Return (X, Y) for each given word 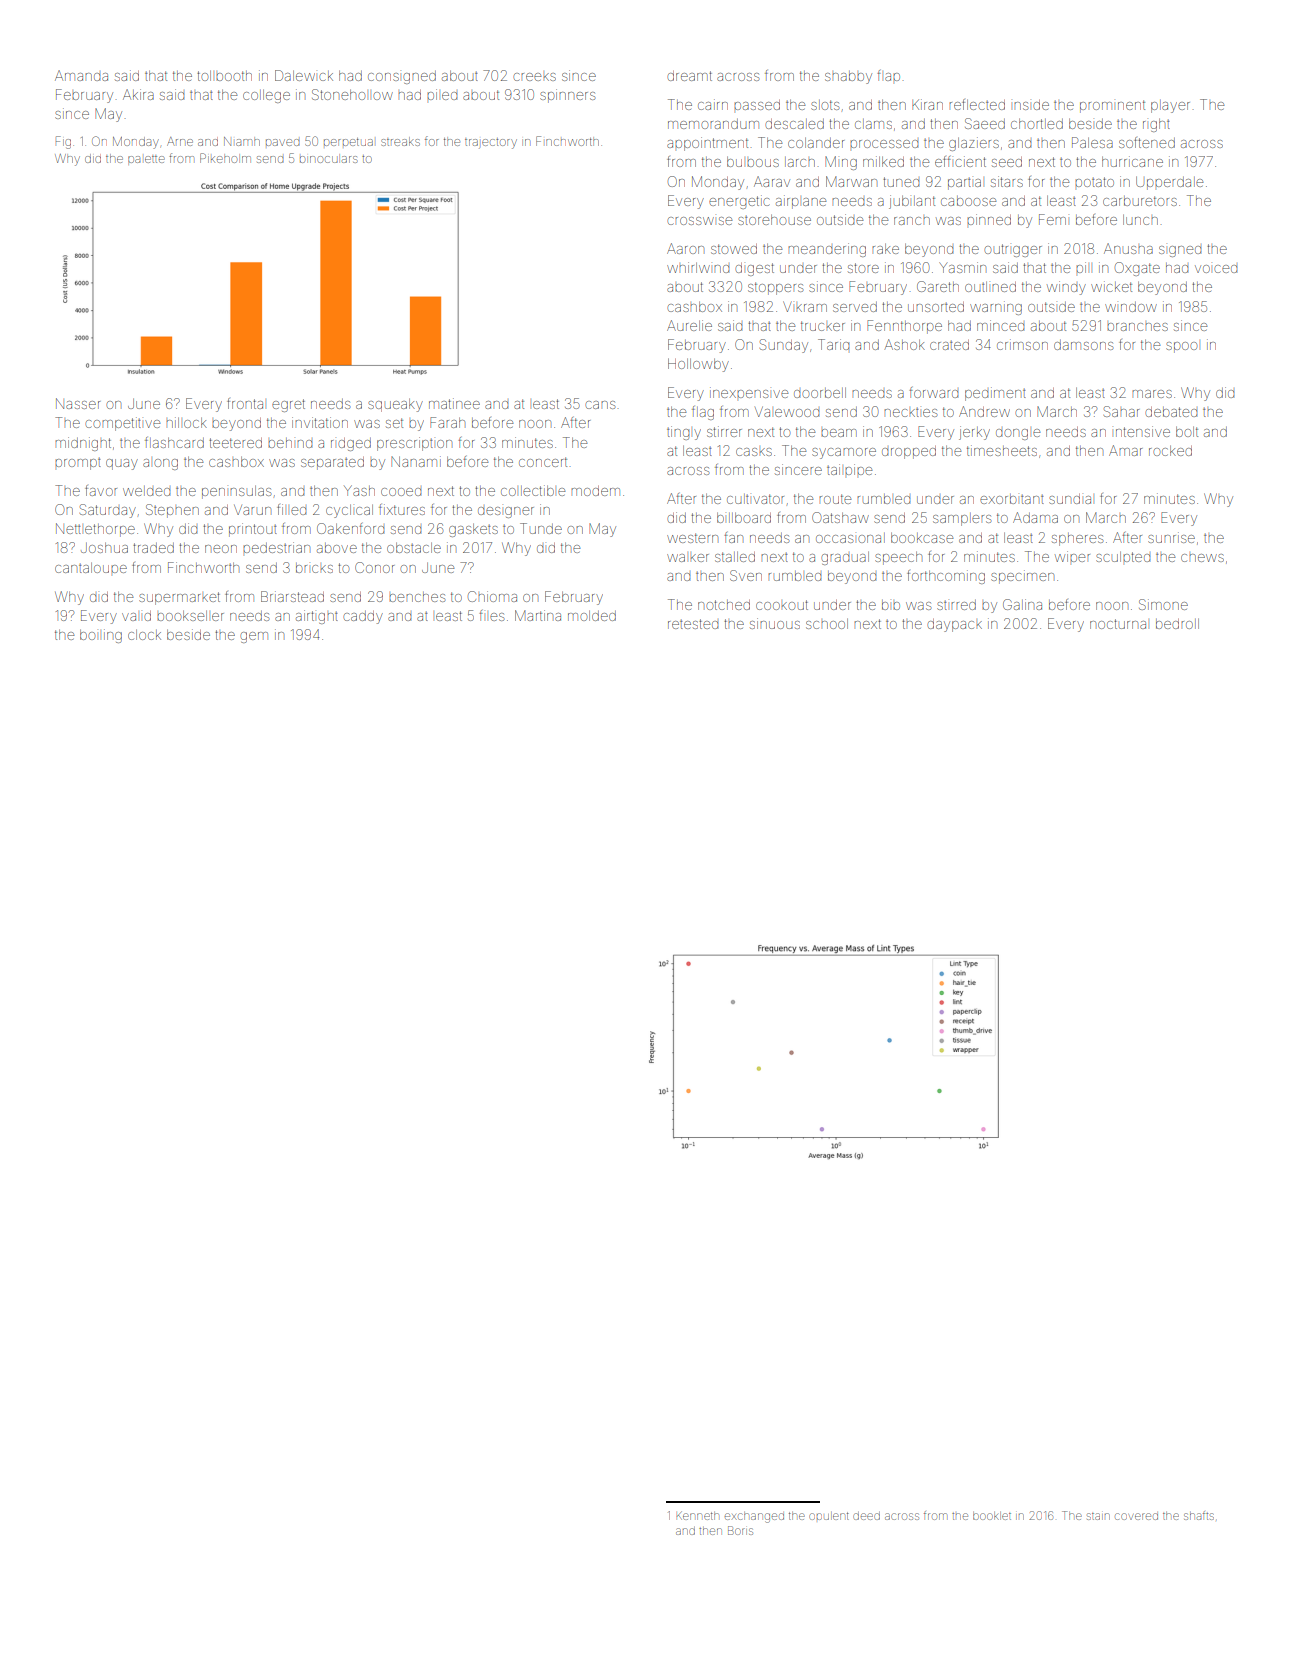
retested (693, 624)
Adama (1035, 517)
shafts (1199, 1515)
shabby (848, 77)
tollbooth (224, 76)
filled (291, 509)
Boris (740, 1530)
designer (506, 512)
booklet (992, 1516)
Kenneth (697, 1515)
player (1170, 106)
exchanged (754, 1517)
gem (254, 637)
